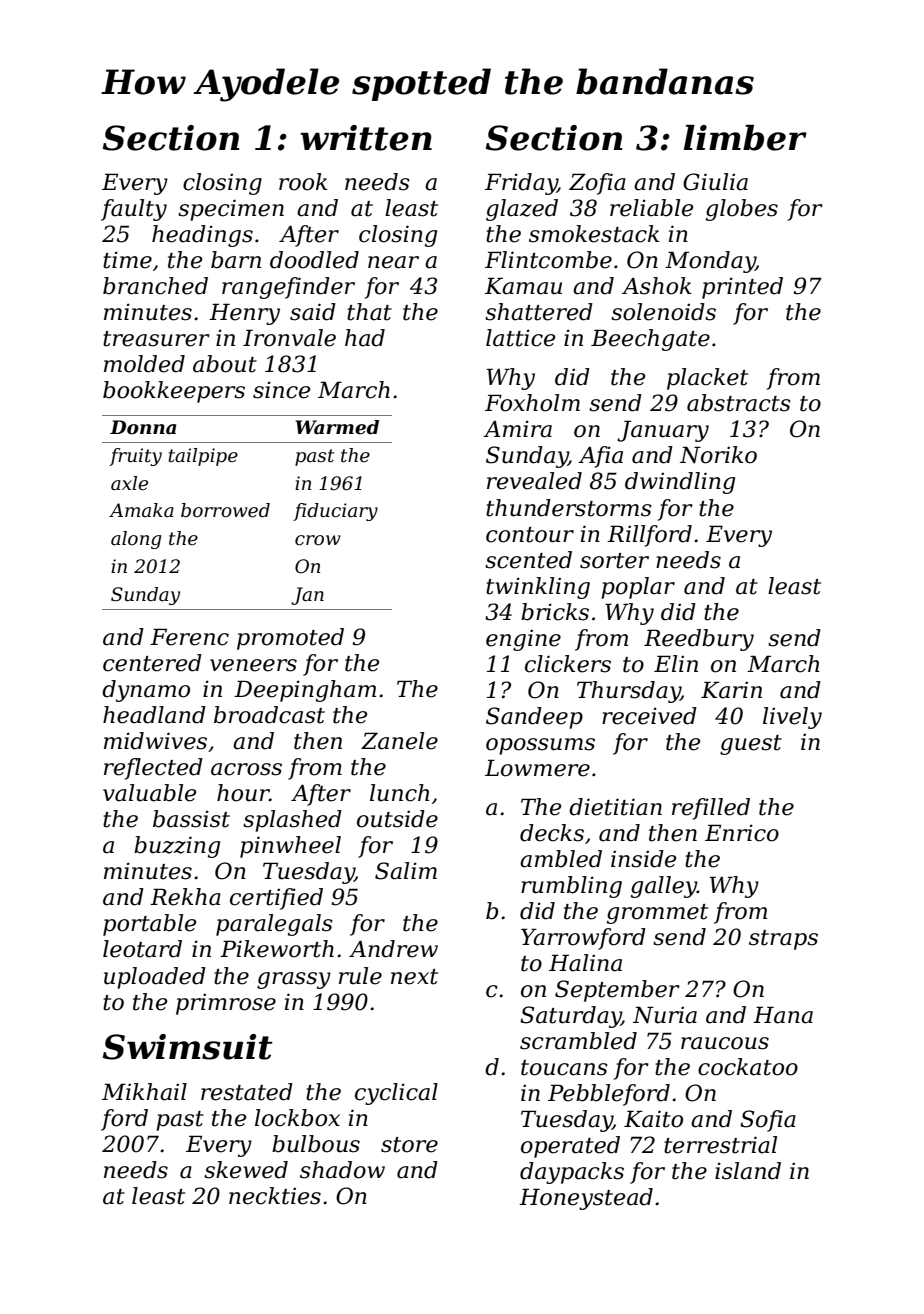 The image size is (924, 1314). I want to click on specimen, so click(231, 210).
